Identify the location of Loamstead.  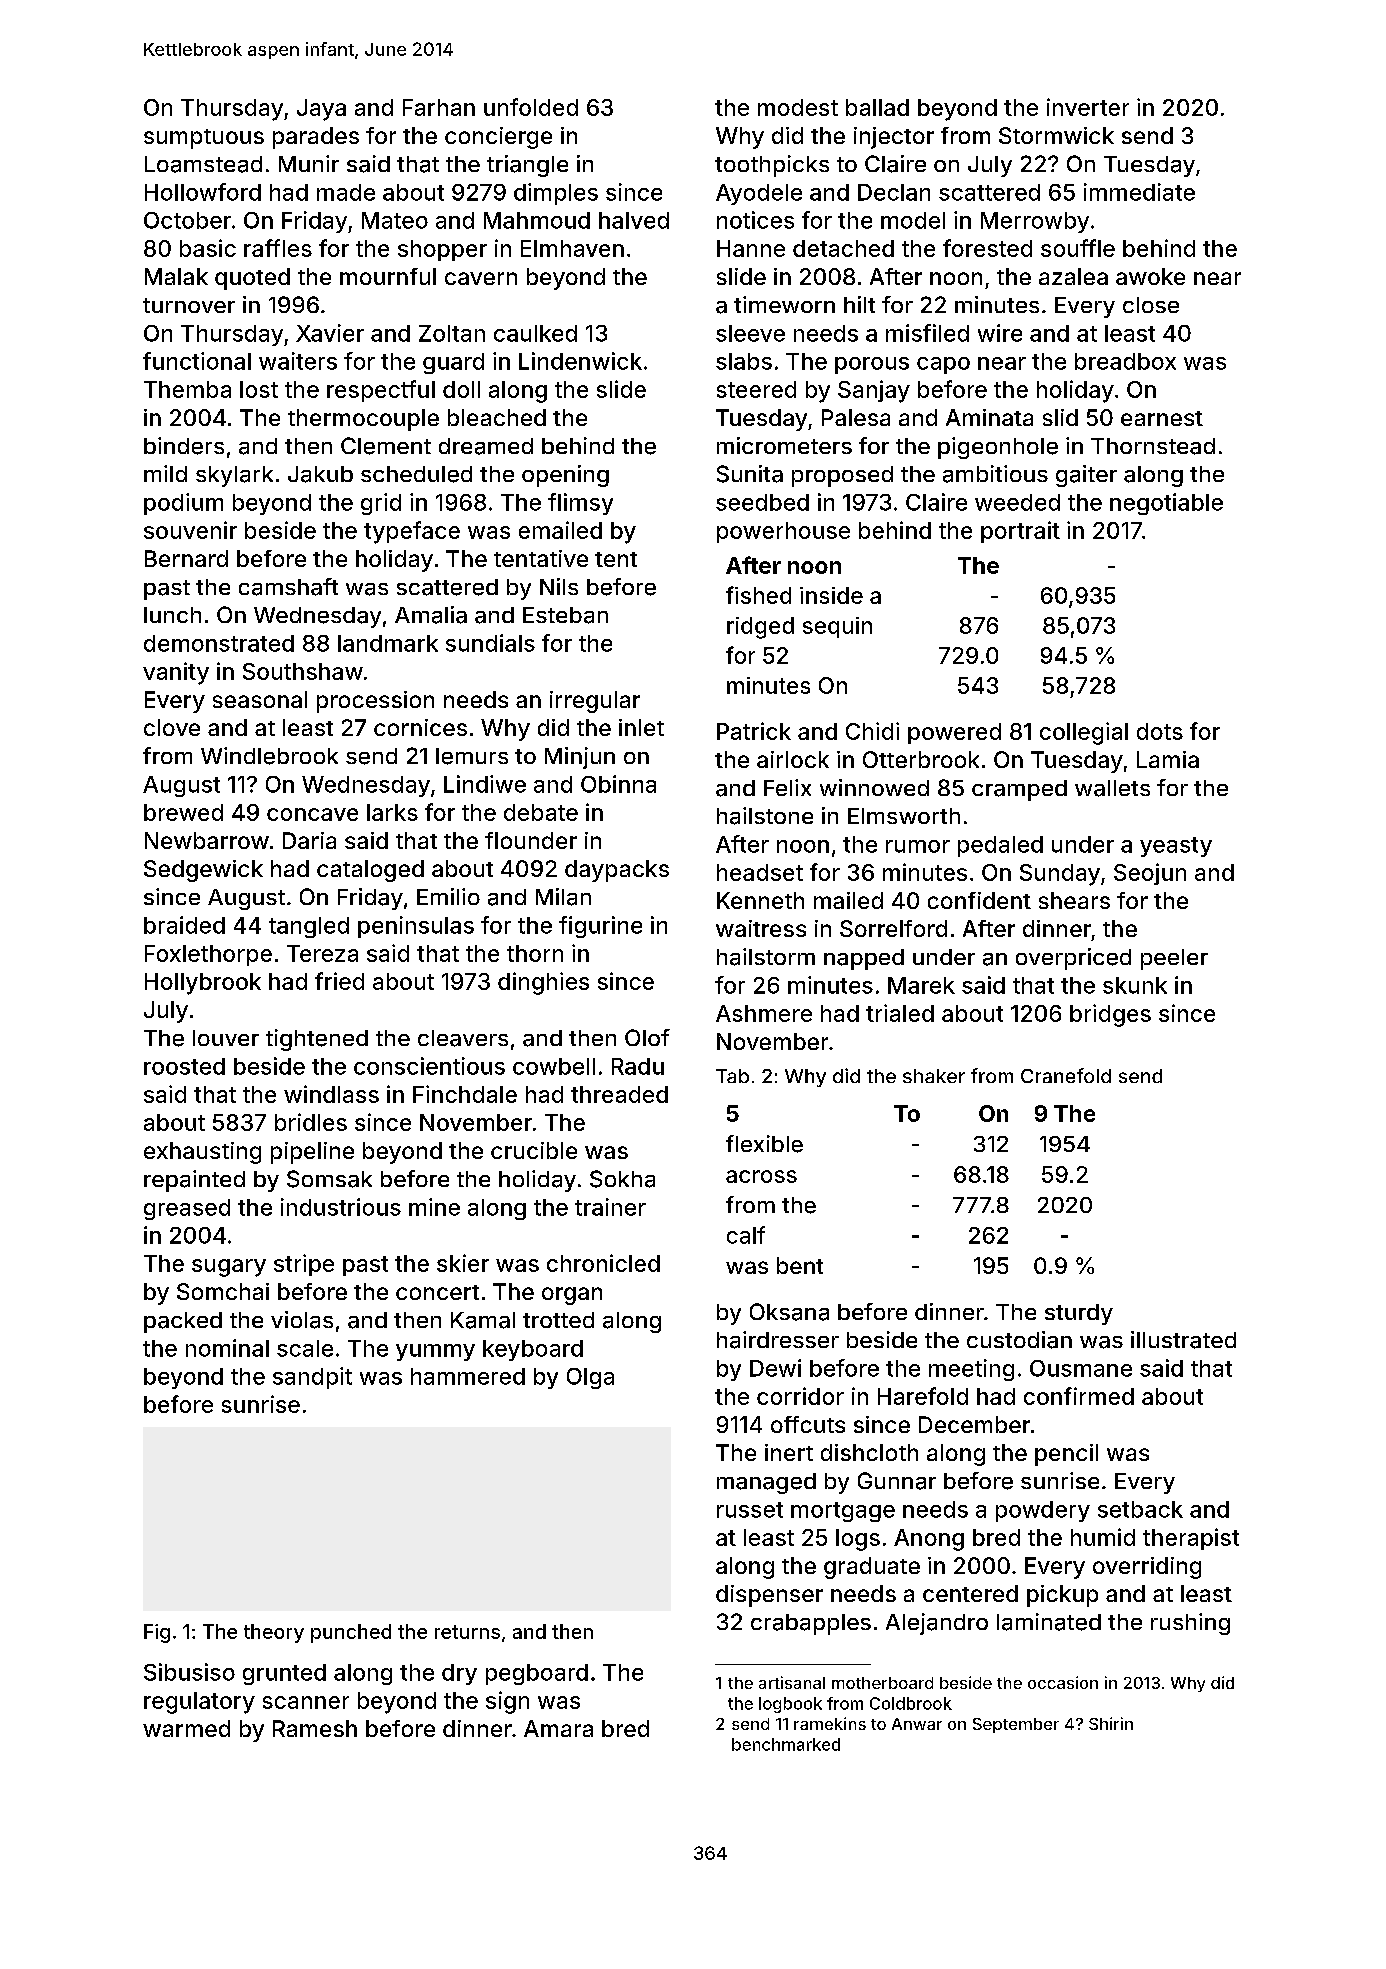
(203, 164).
